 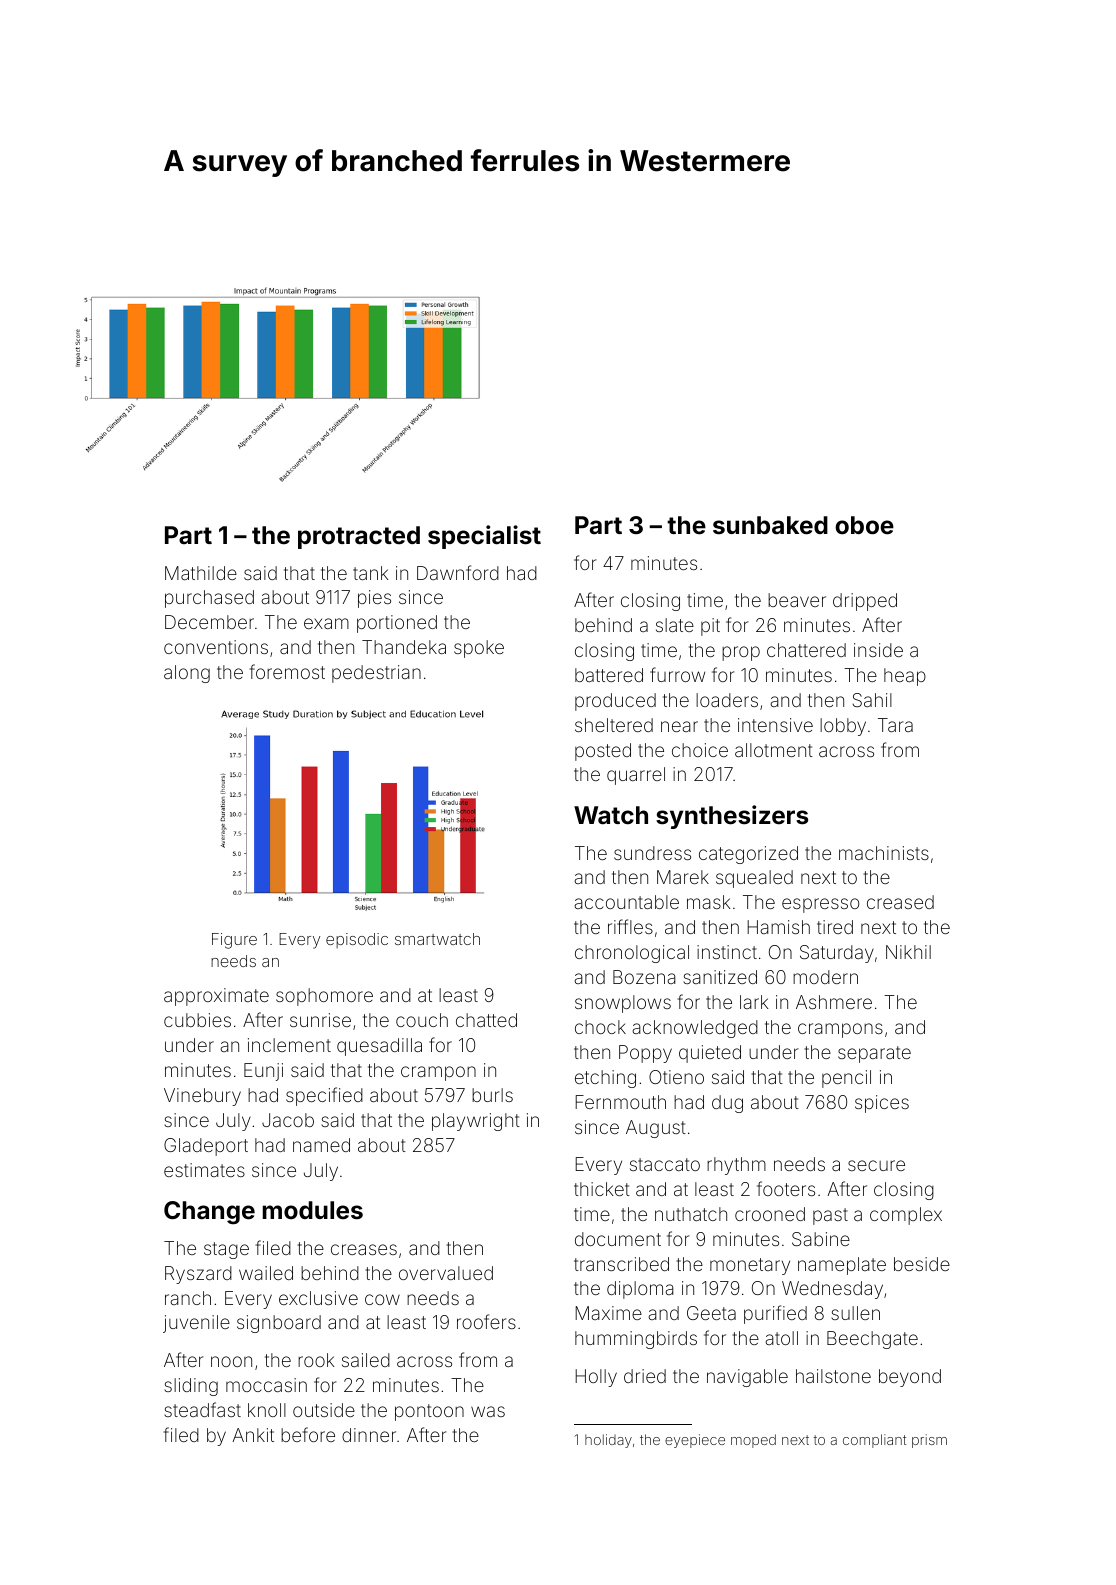 I want to click on Ankit, so click(x=253, y=1435).
